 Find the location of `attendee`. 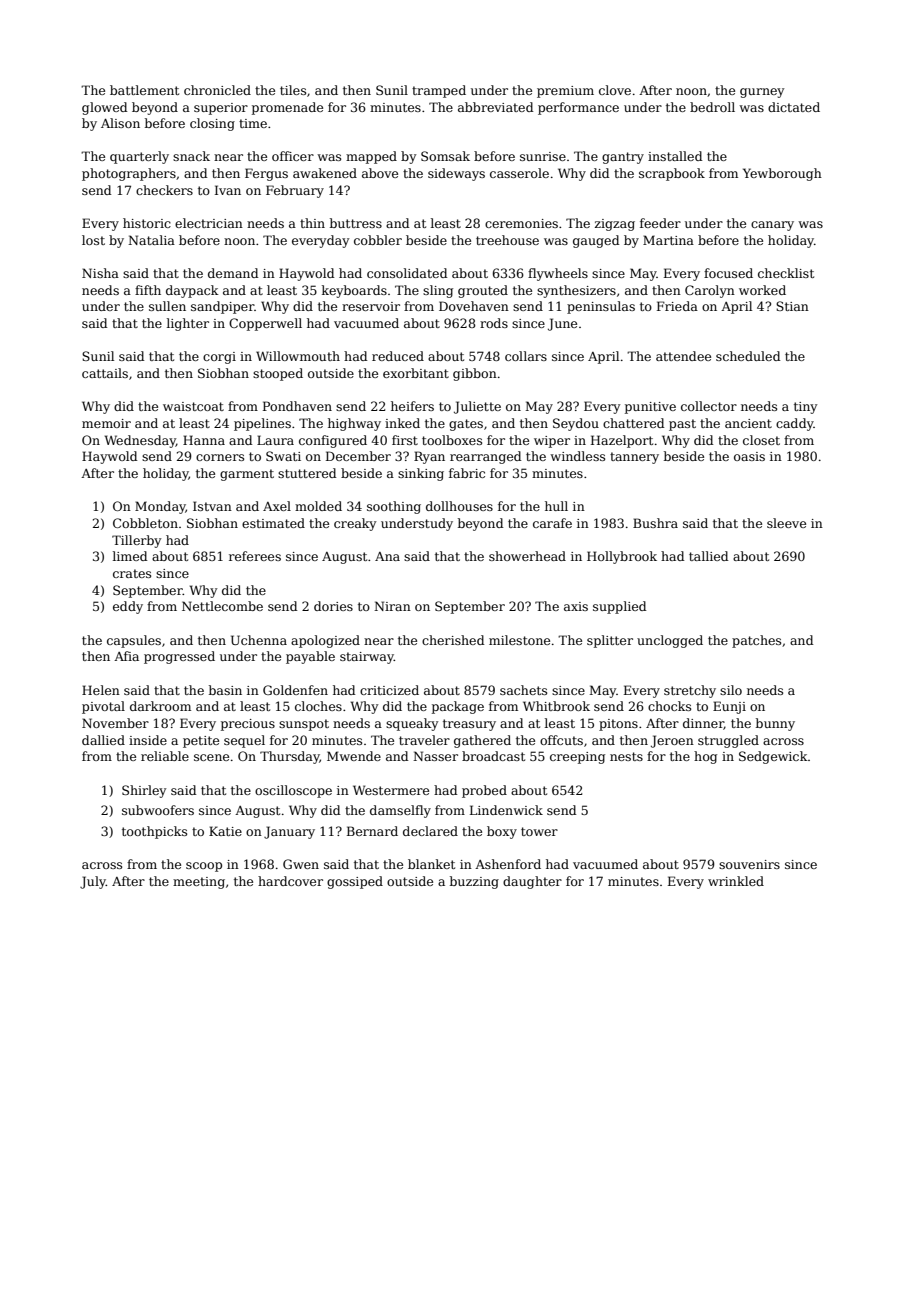

attendee is located at coordinates (683, 356).
